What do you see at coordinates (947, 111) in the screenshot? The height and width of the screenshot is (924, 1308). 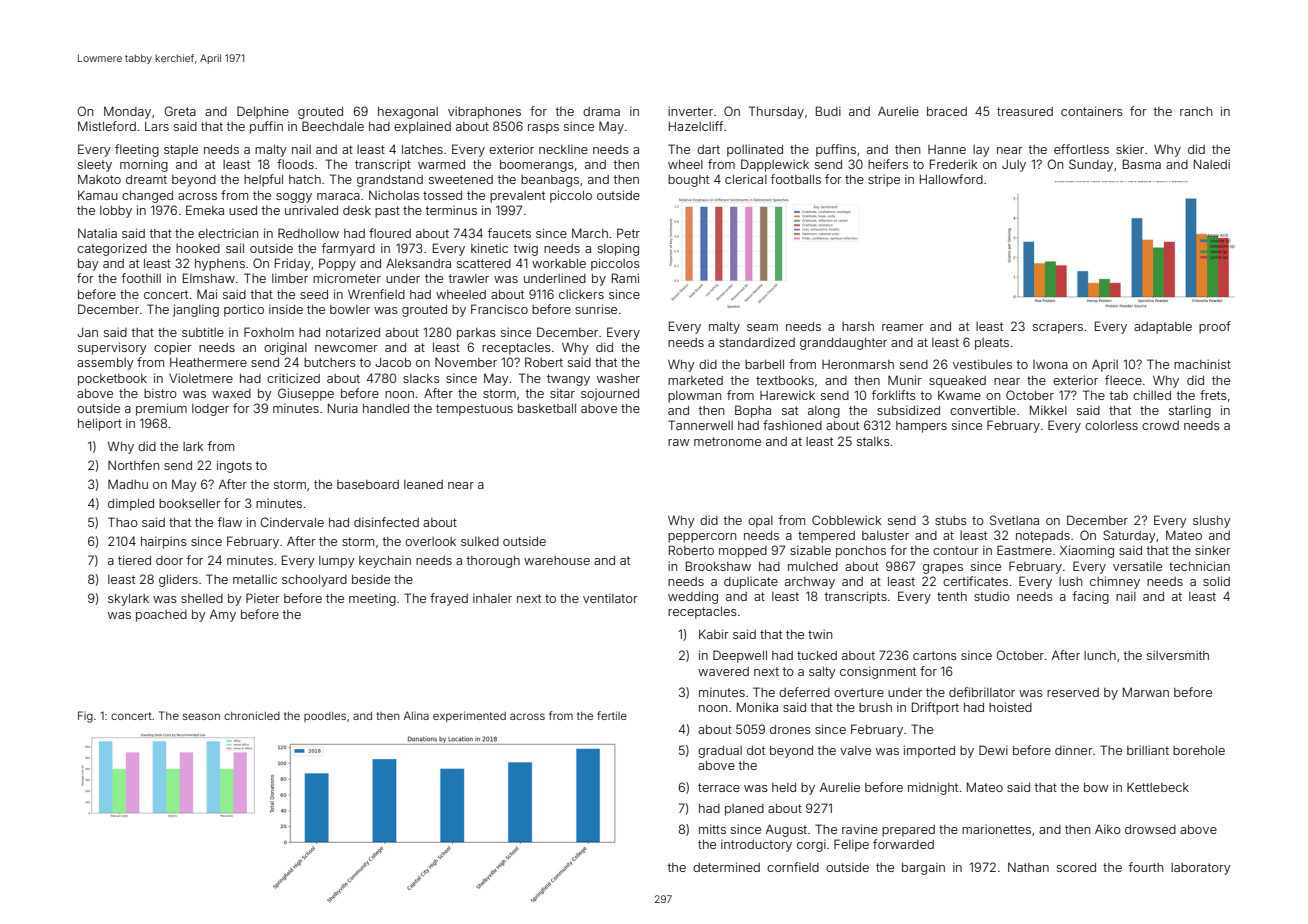 I see `braced` at bounding box center [947, 111].
